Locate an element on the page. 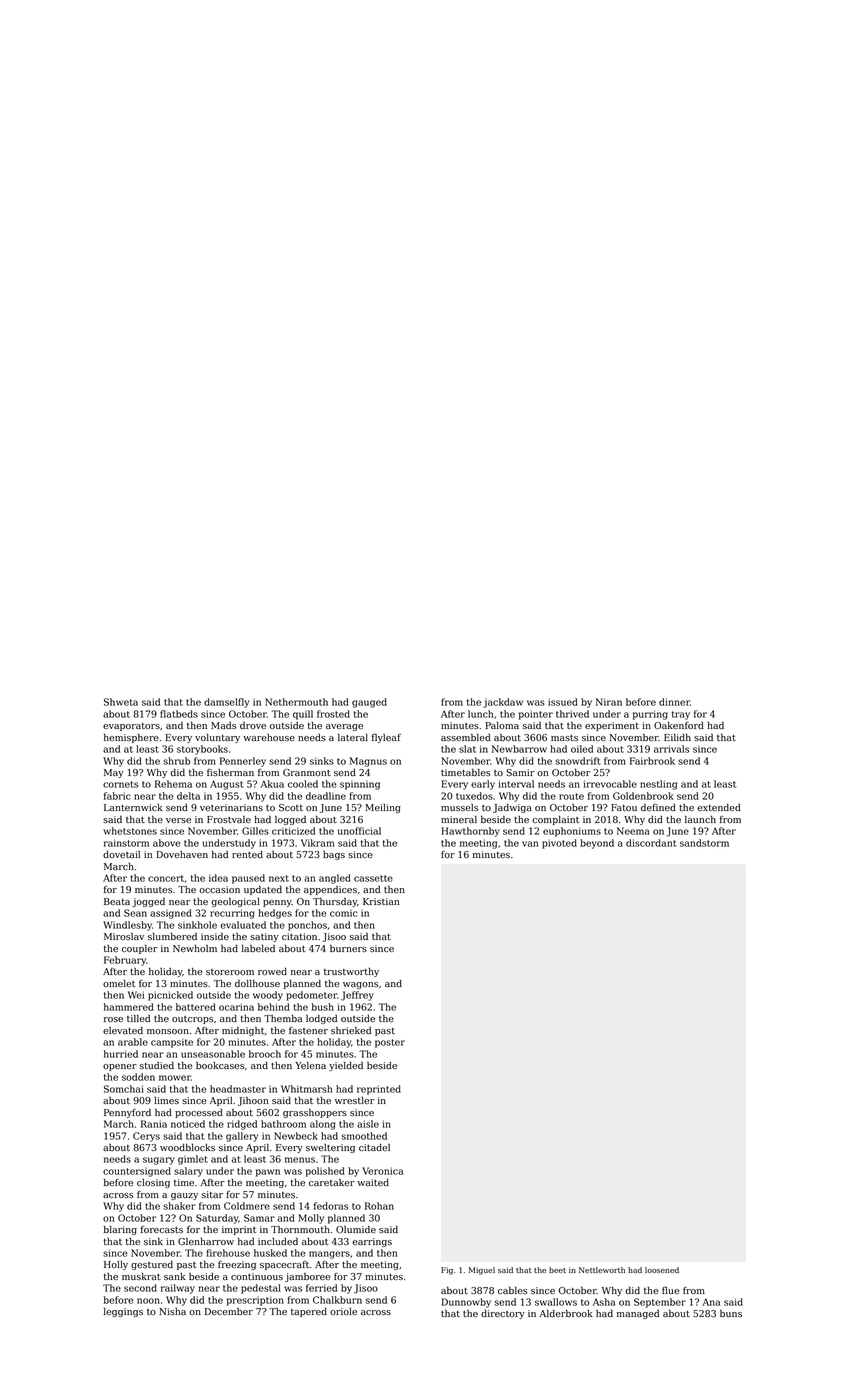 This document has height=1400, width=849. oiled is located at coordinates (582, 749).
